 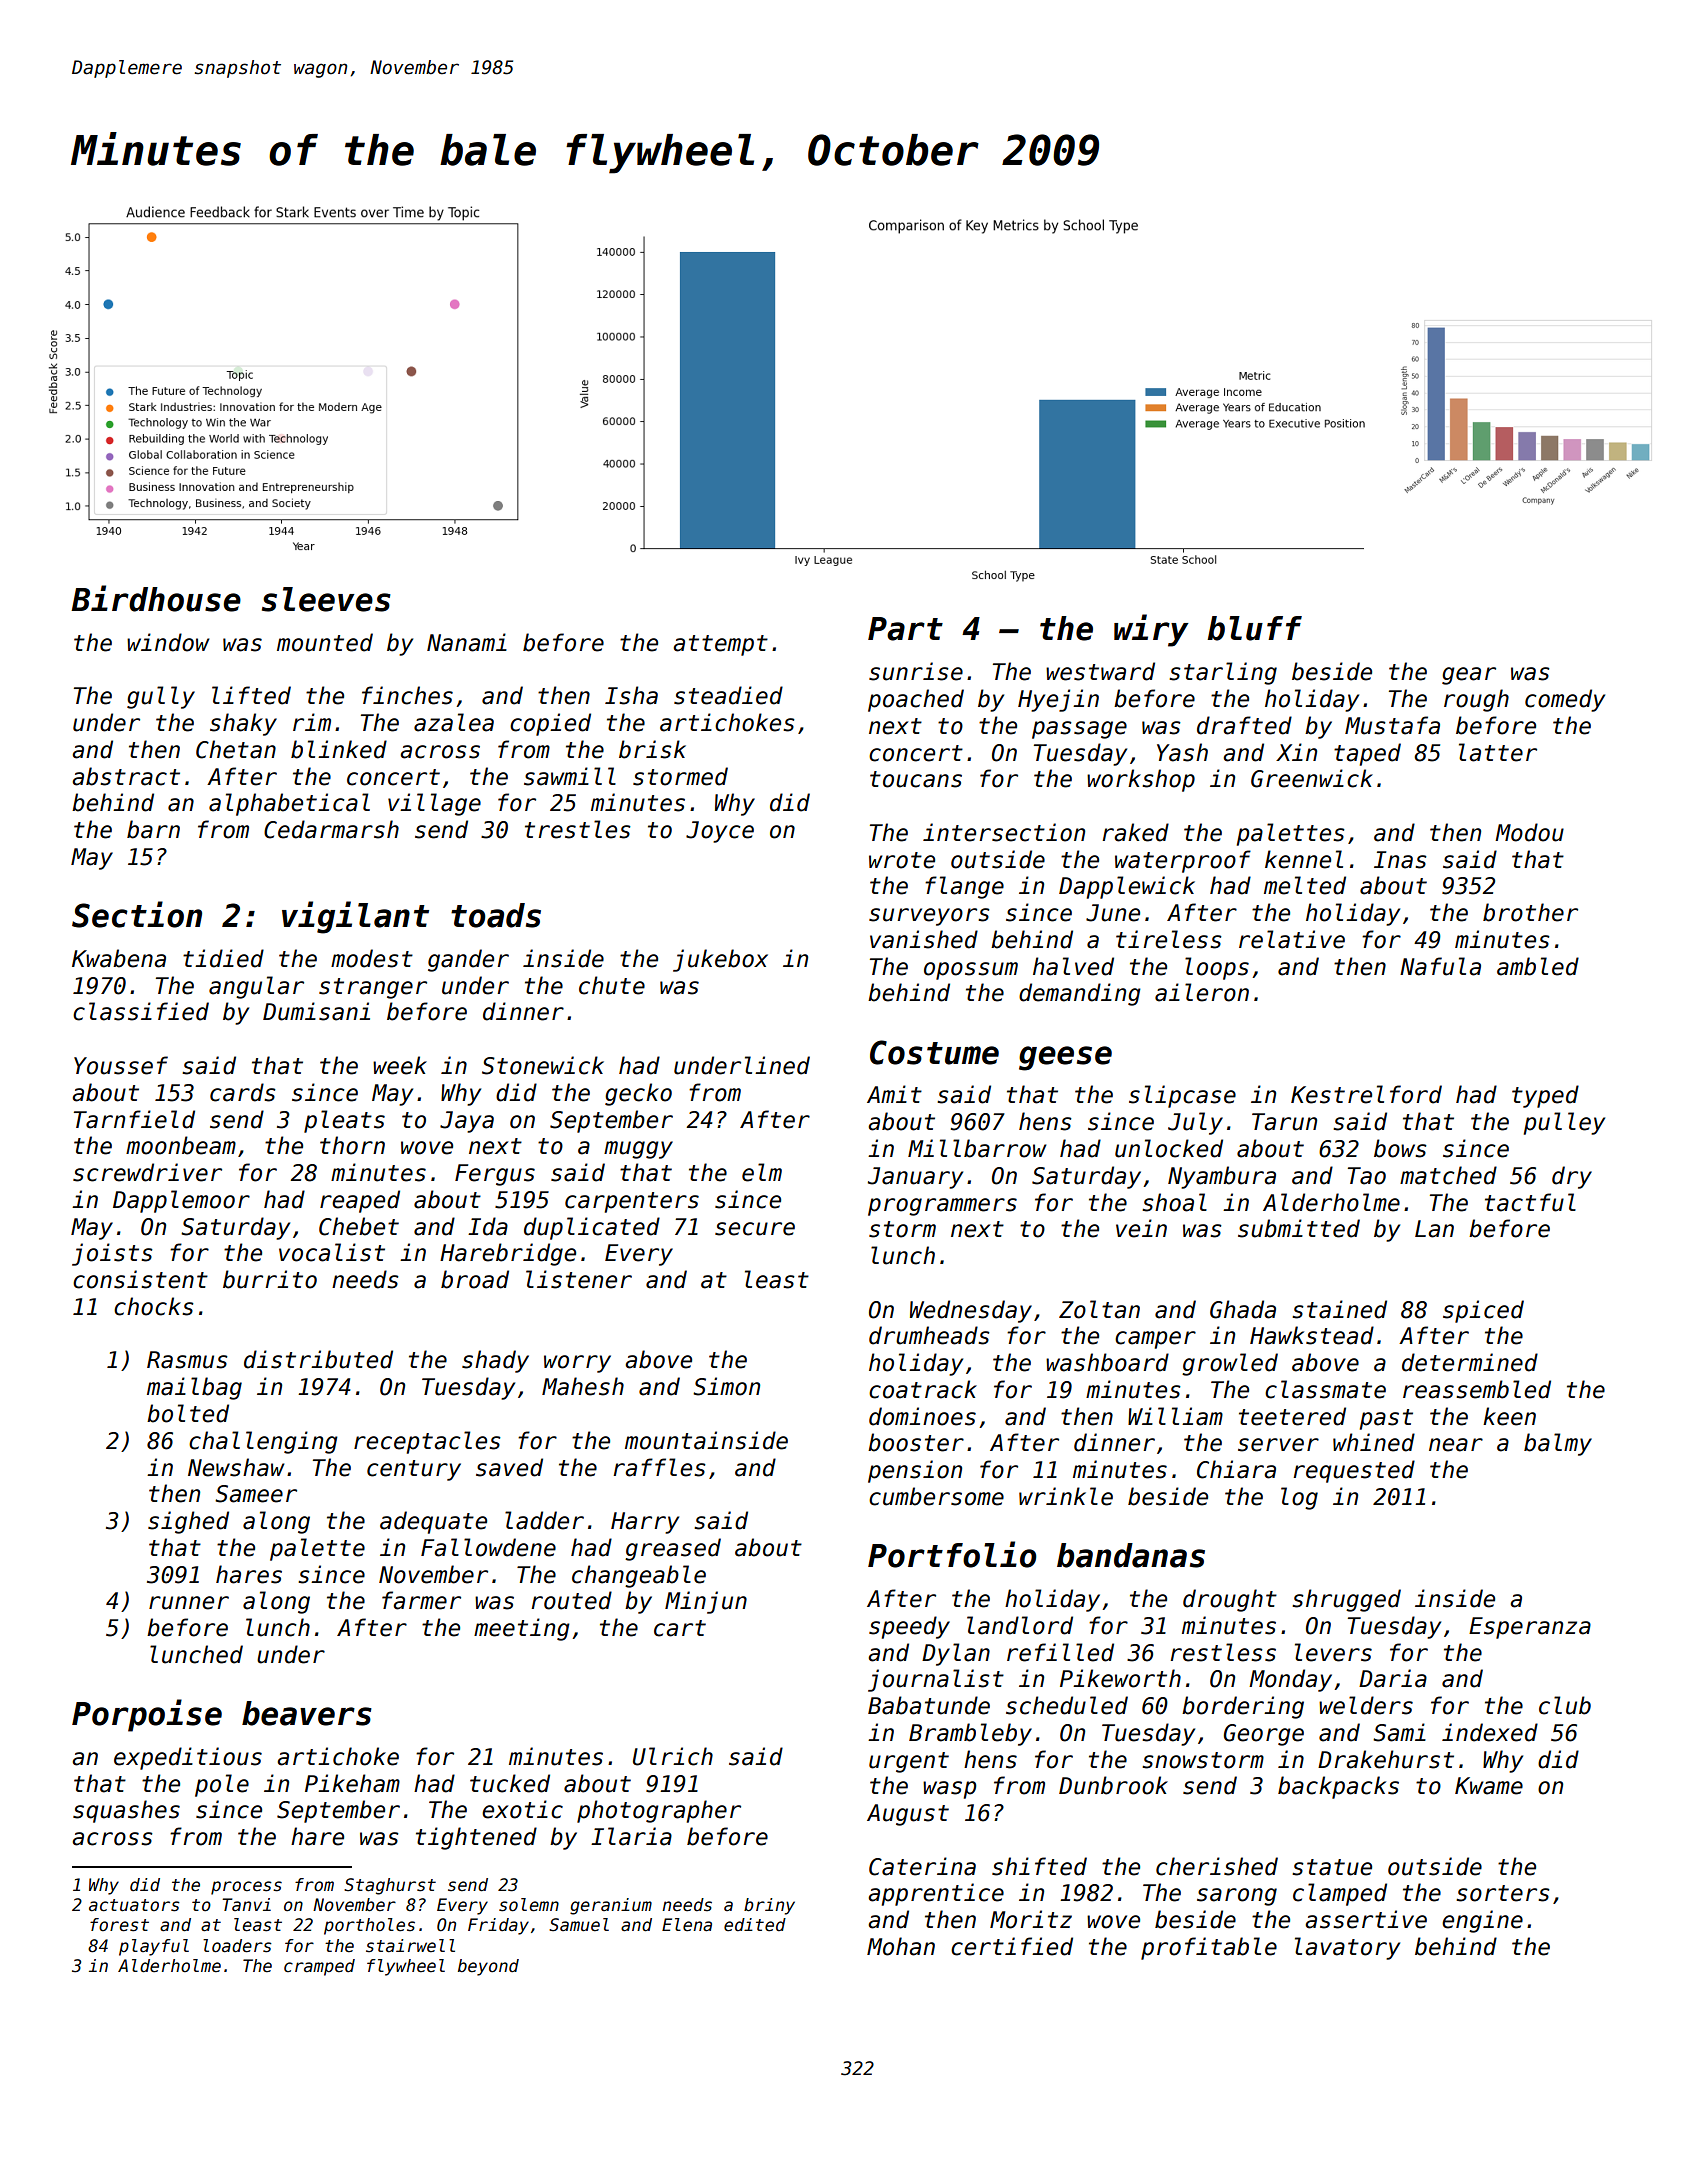 What do you see at coordinates (154, 1947) in the image?
I see `playful` at bounding box center [154, 1947].
